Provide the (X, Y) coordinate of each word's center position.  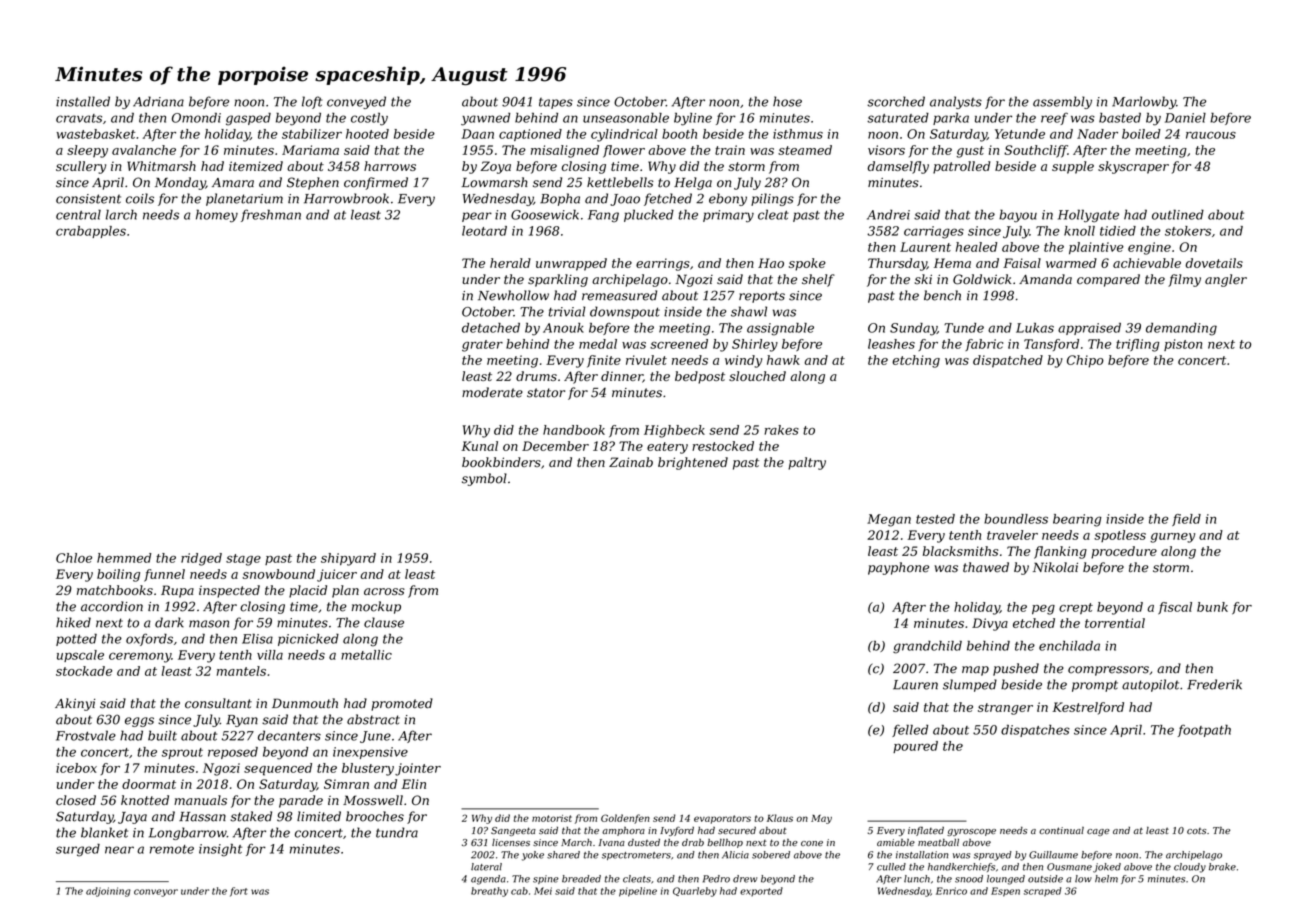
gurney (1172, 538)
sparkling (558, 280)
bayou (1018, 216)
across (384, 591)
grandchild (927, 647)
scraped (1042, 892)
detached (491, 328)
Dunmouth (305, 703)
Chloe (74, 558)
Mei (543, 891)
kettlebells (620, 182)
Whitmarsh (161, 166)
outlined (1178, 214)
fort (239, 892)
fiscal (1175, 608)
